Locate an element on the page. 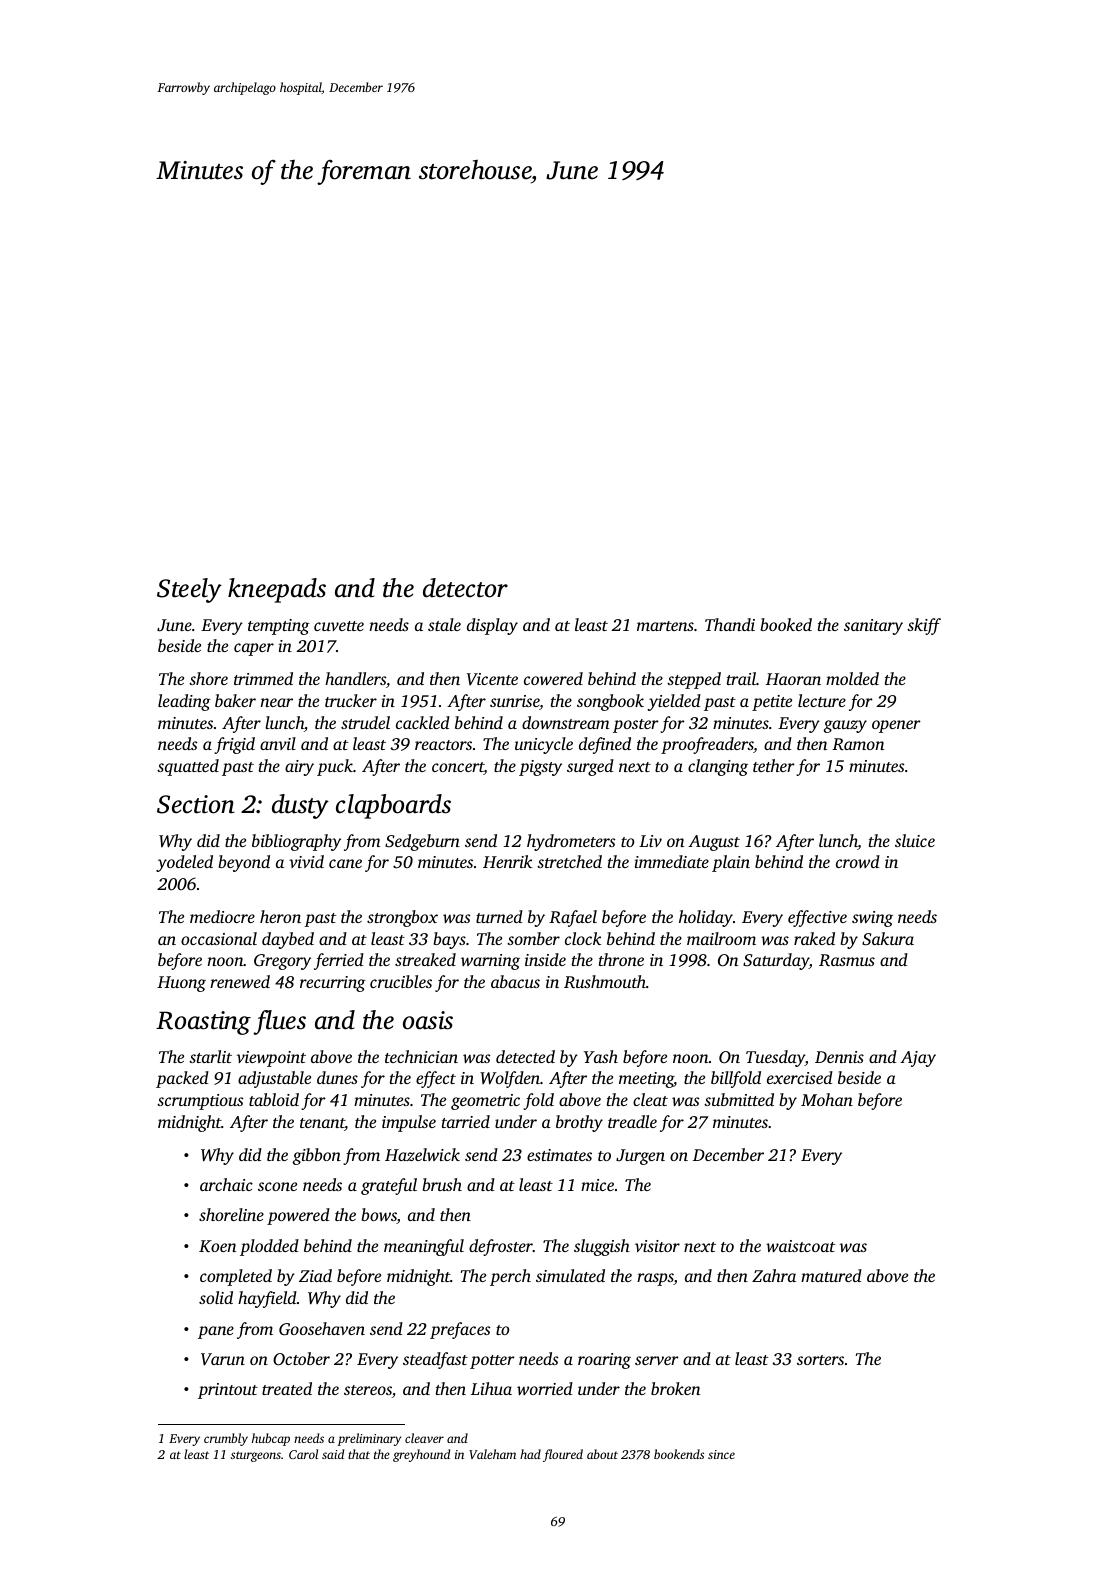  simulated is located at coordinates (570, 1275).
